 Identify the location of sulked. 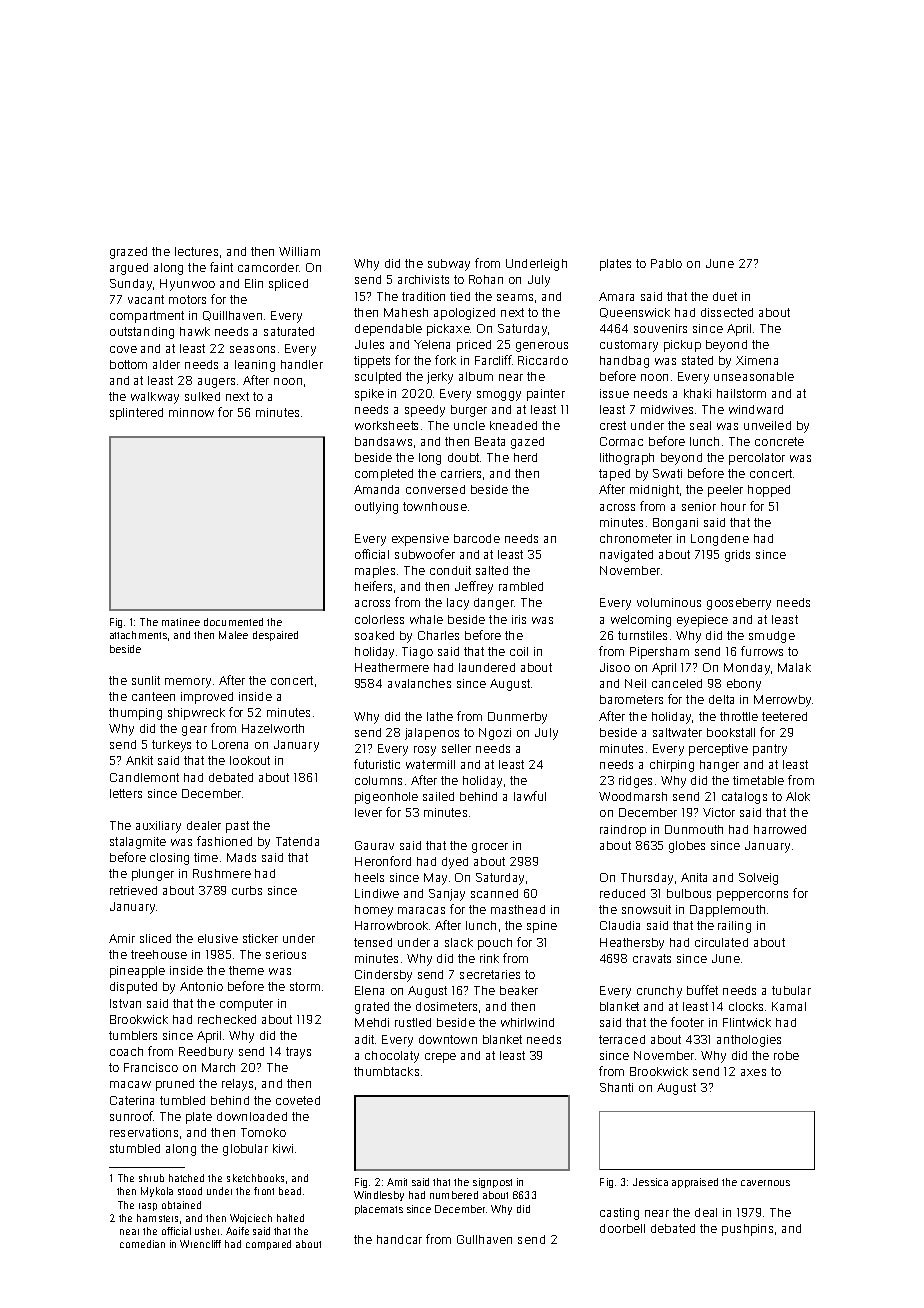
(202, 396).
